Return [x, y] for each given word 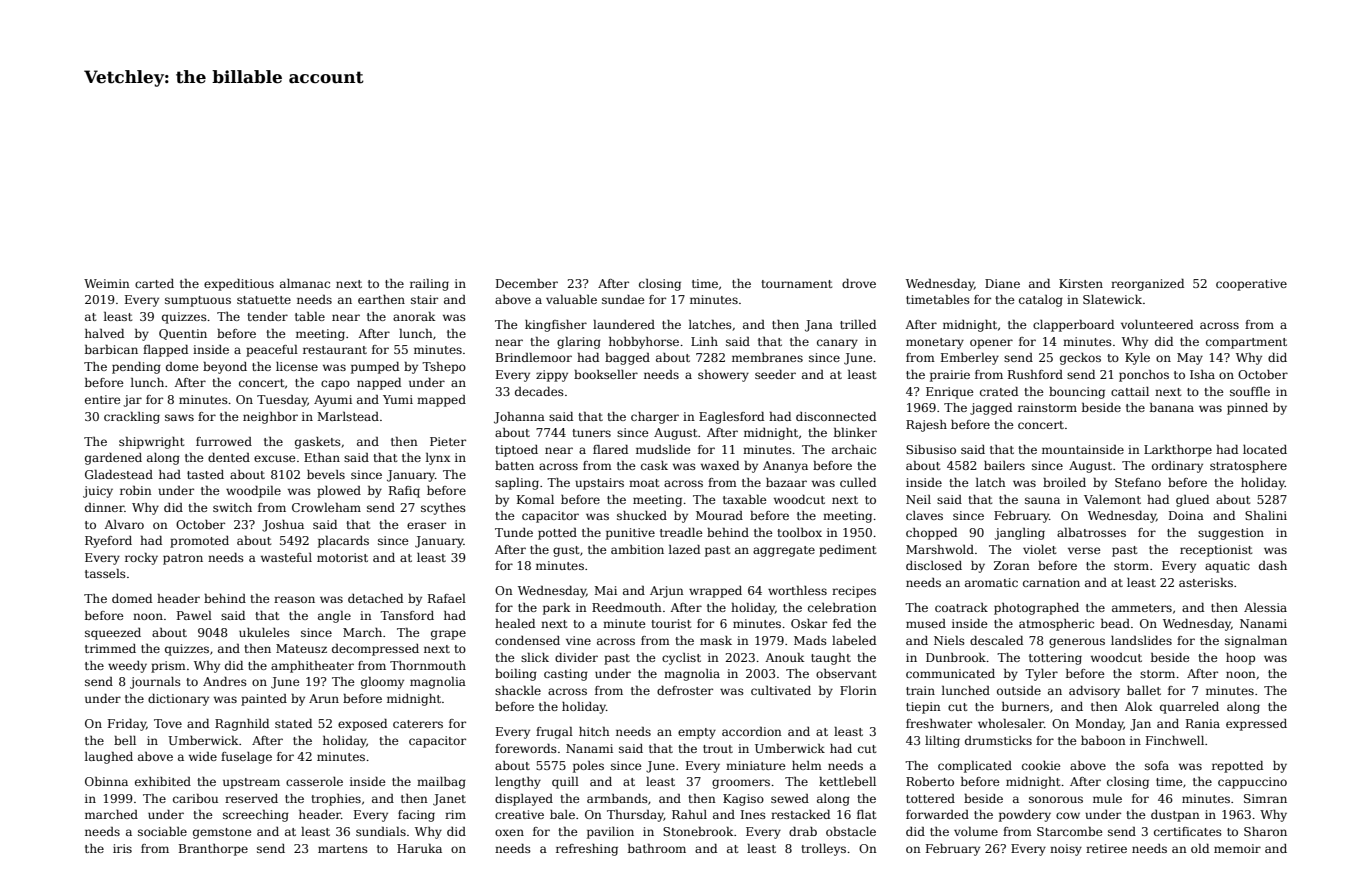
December [527, 283]
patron [183, 559]
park [557, 609]
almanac [305, 283]
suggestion [1231, 534]
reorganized [1147, 285]
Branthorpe [213, 850]
